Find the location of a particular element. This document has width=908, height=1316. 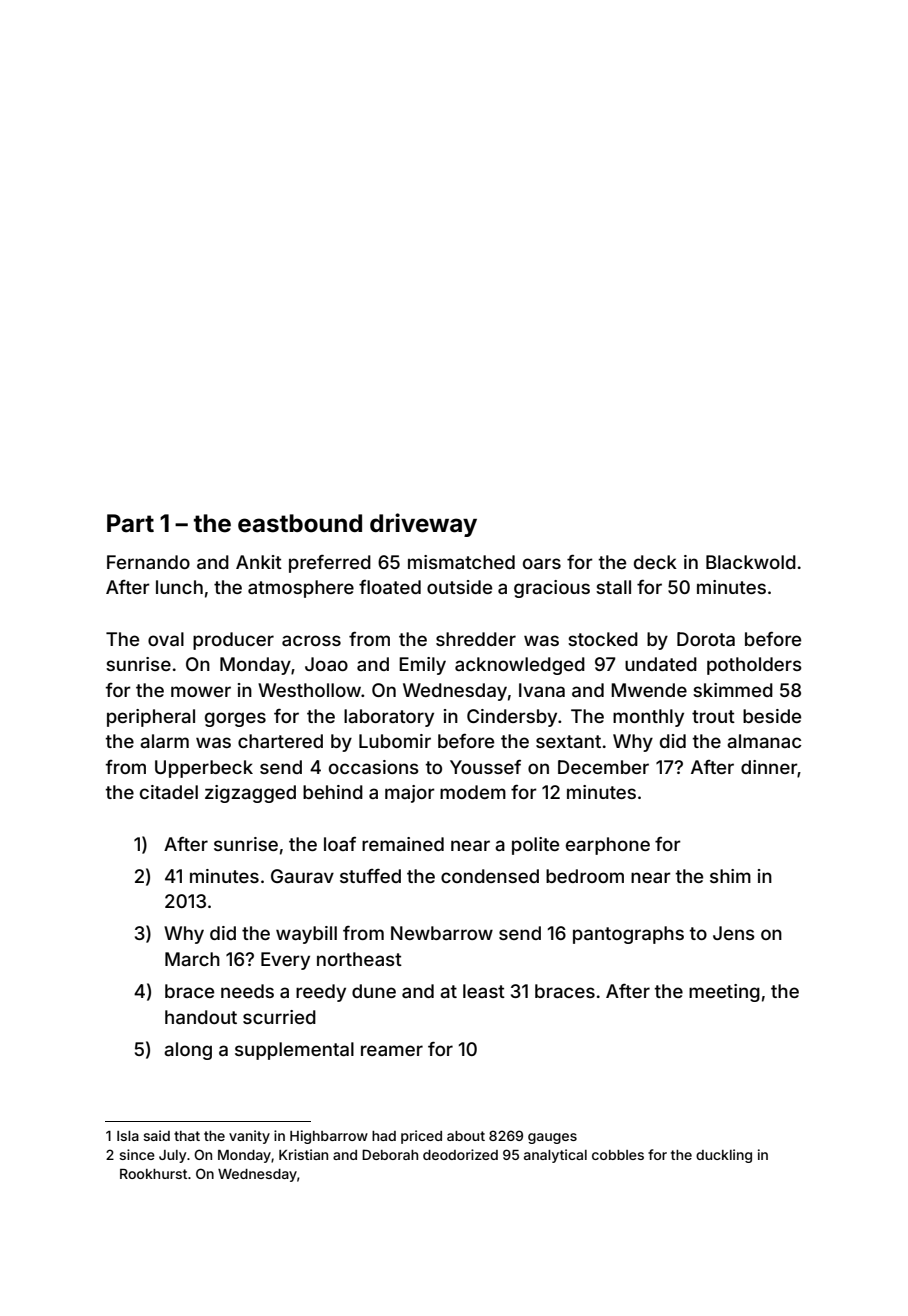

deck is located at coordinates (655, 562).
